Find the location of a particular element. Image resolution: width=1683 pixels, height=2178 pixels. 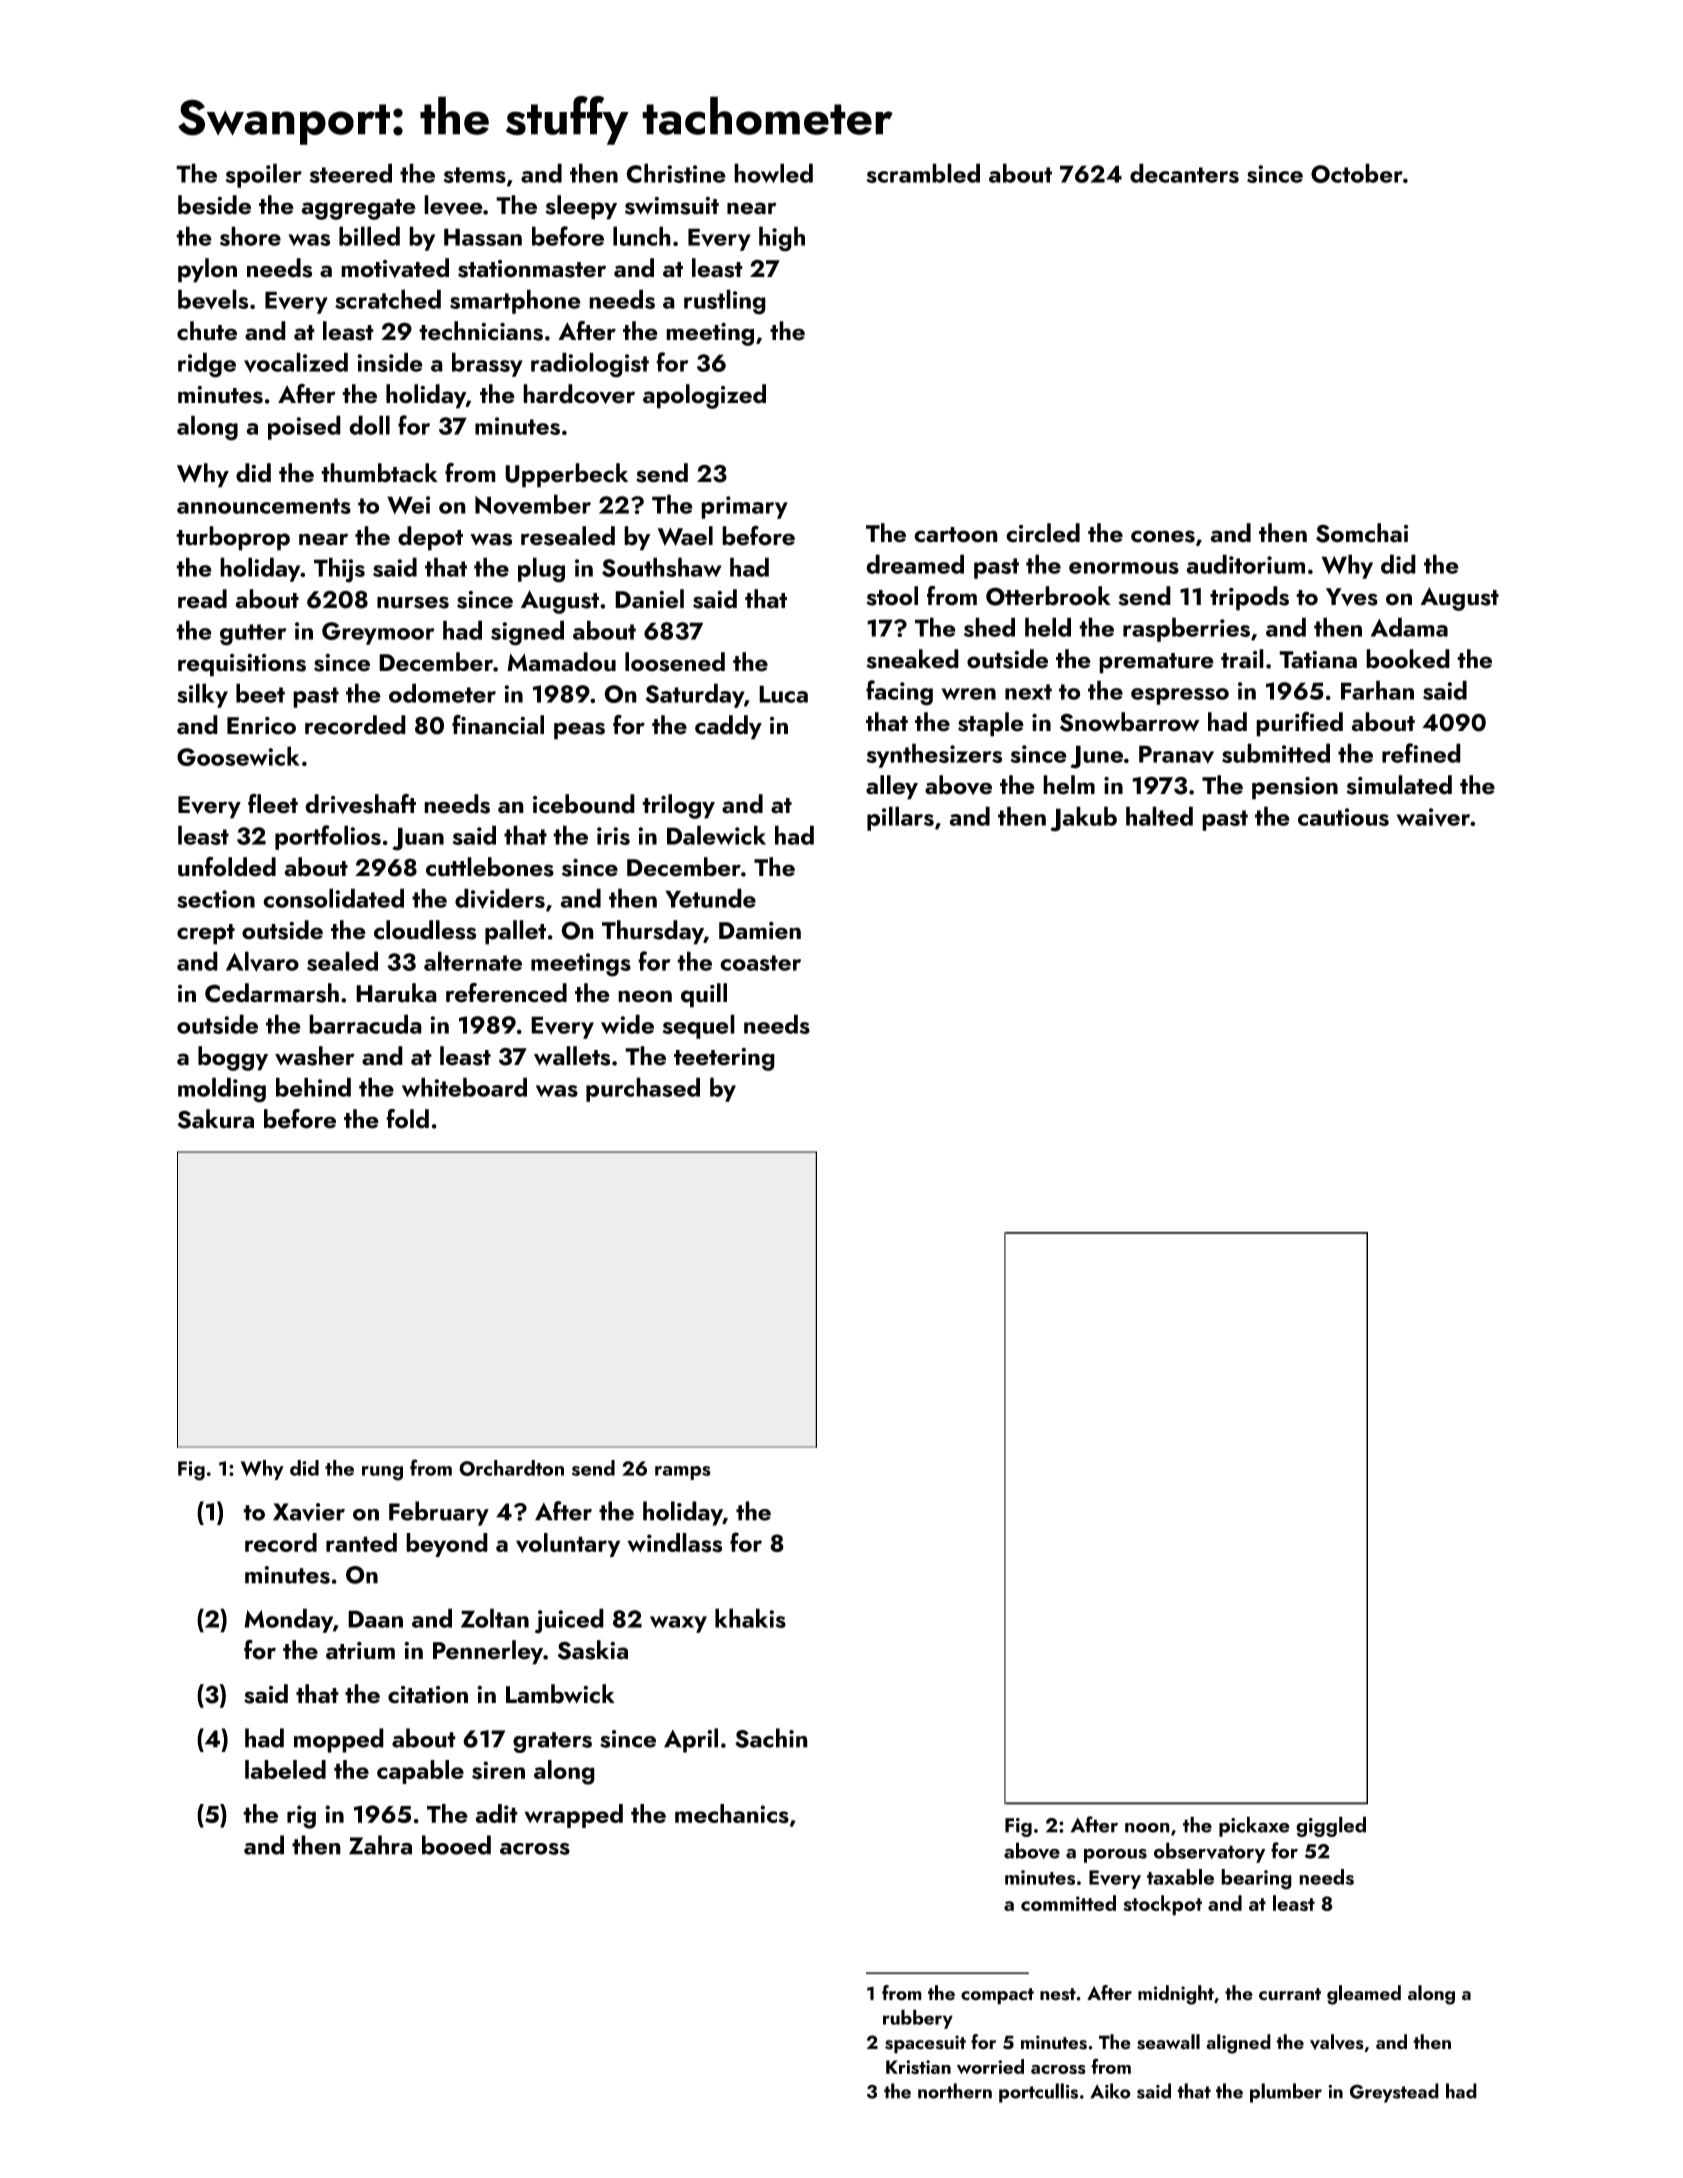

voluntary is located at coordinates (568, 1545).
